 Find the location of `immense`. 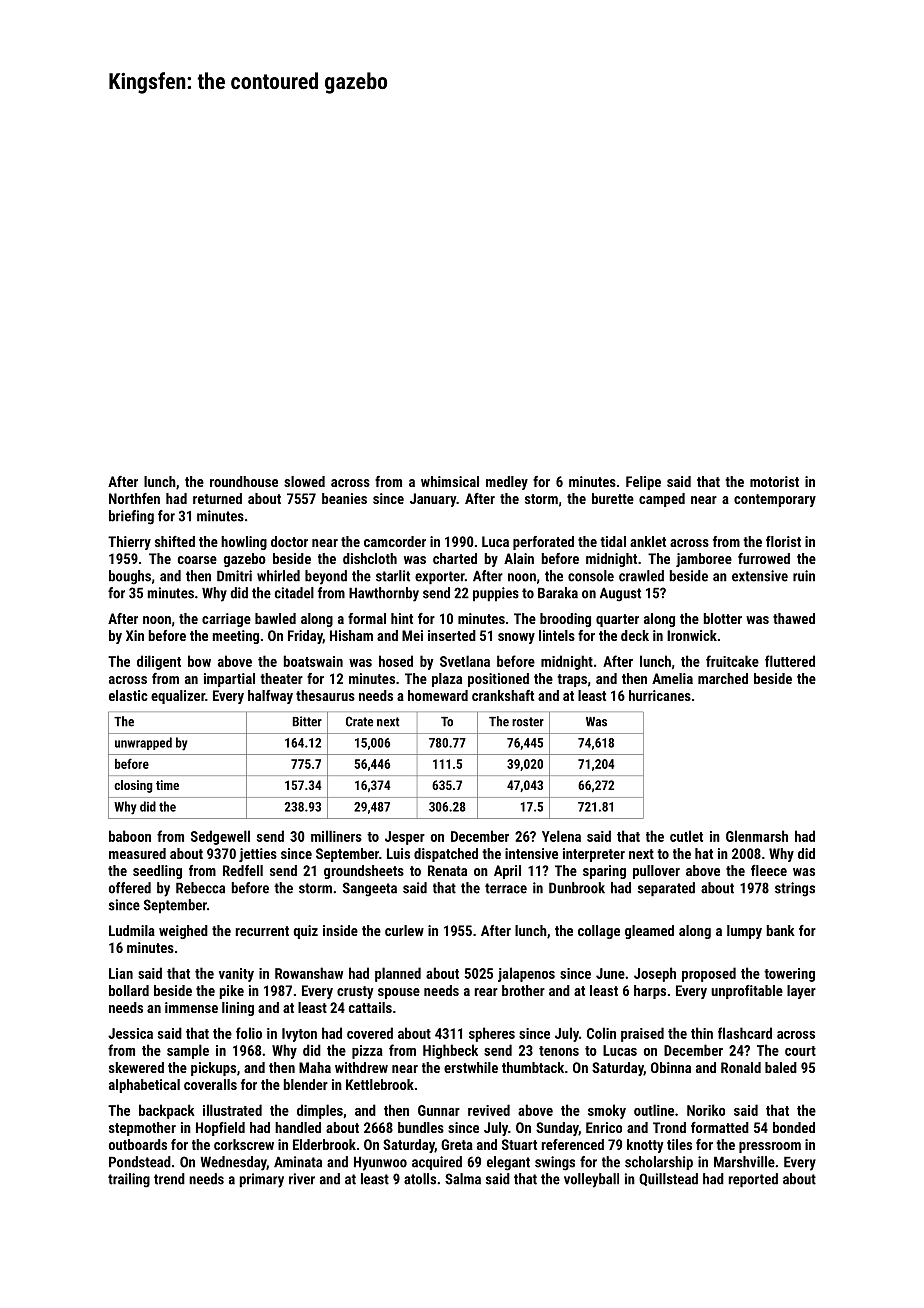

immense is located at coordinates (191, 1007).
